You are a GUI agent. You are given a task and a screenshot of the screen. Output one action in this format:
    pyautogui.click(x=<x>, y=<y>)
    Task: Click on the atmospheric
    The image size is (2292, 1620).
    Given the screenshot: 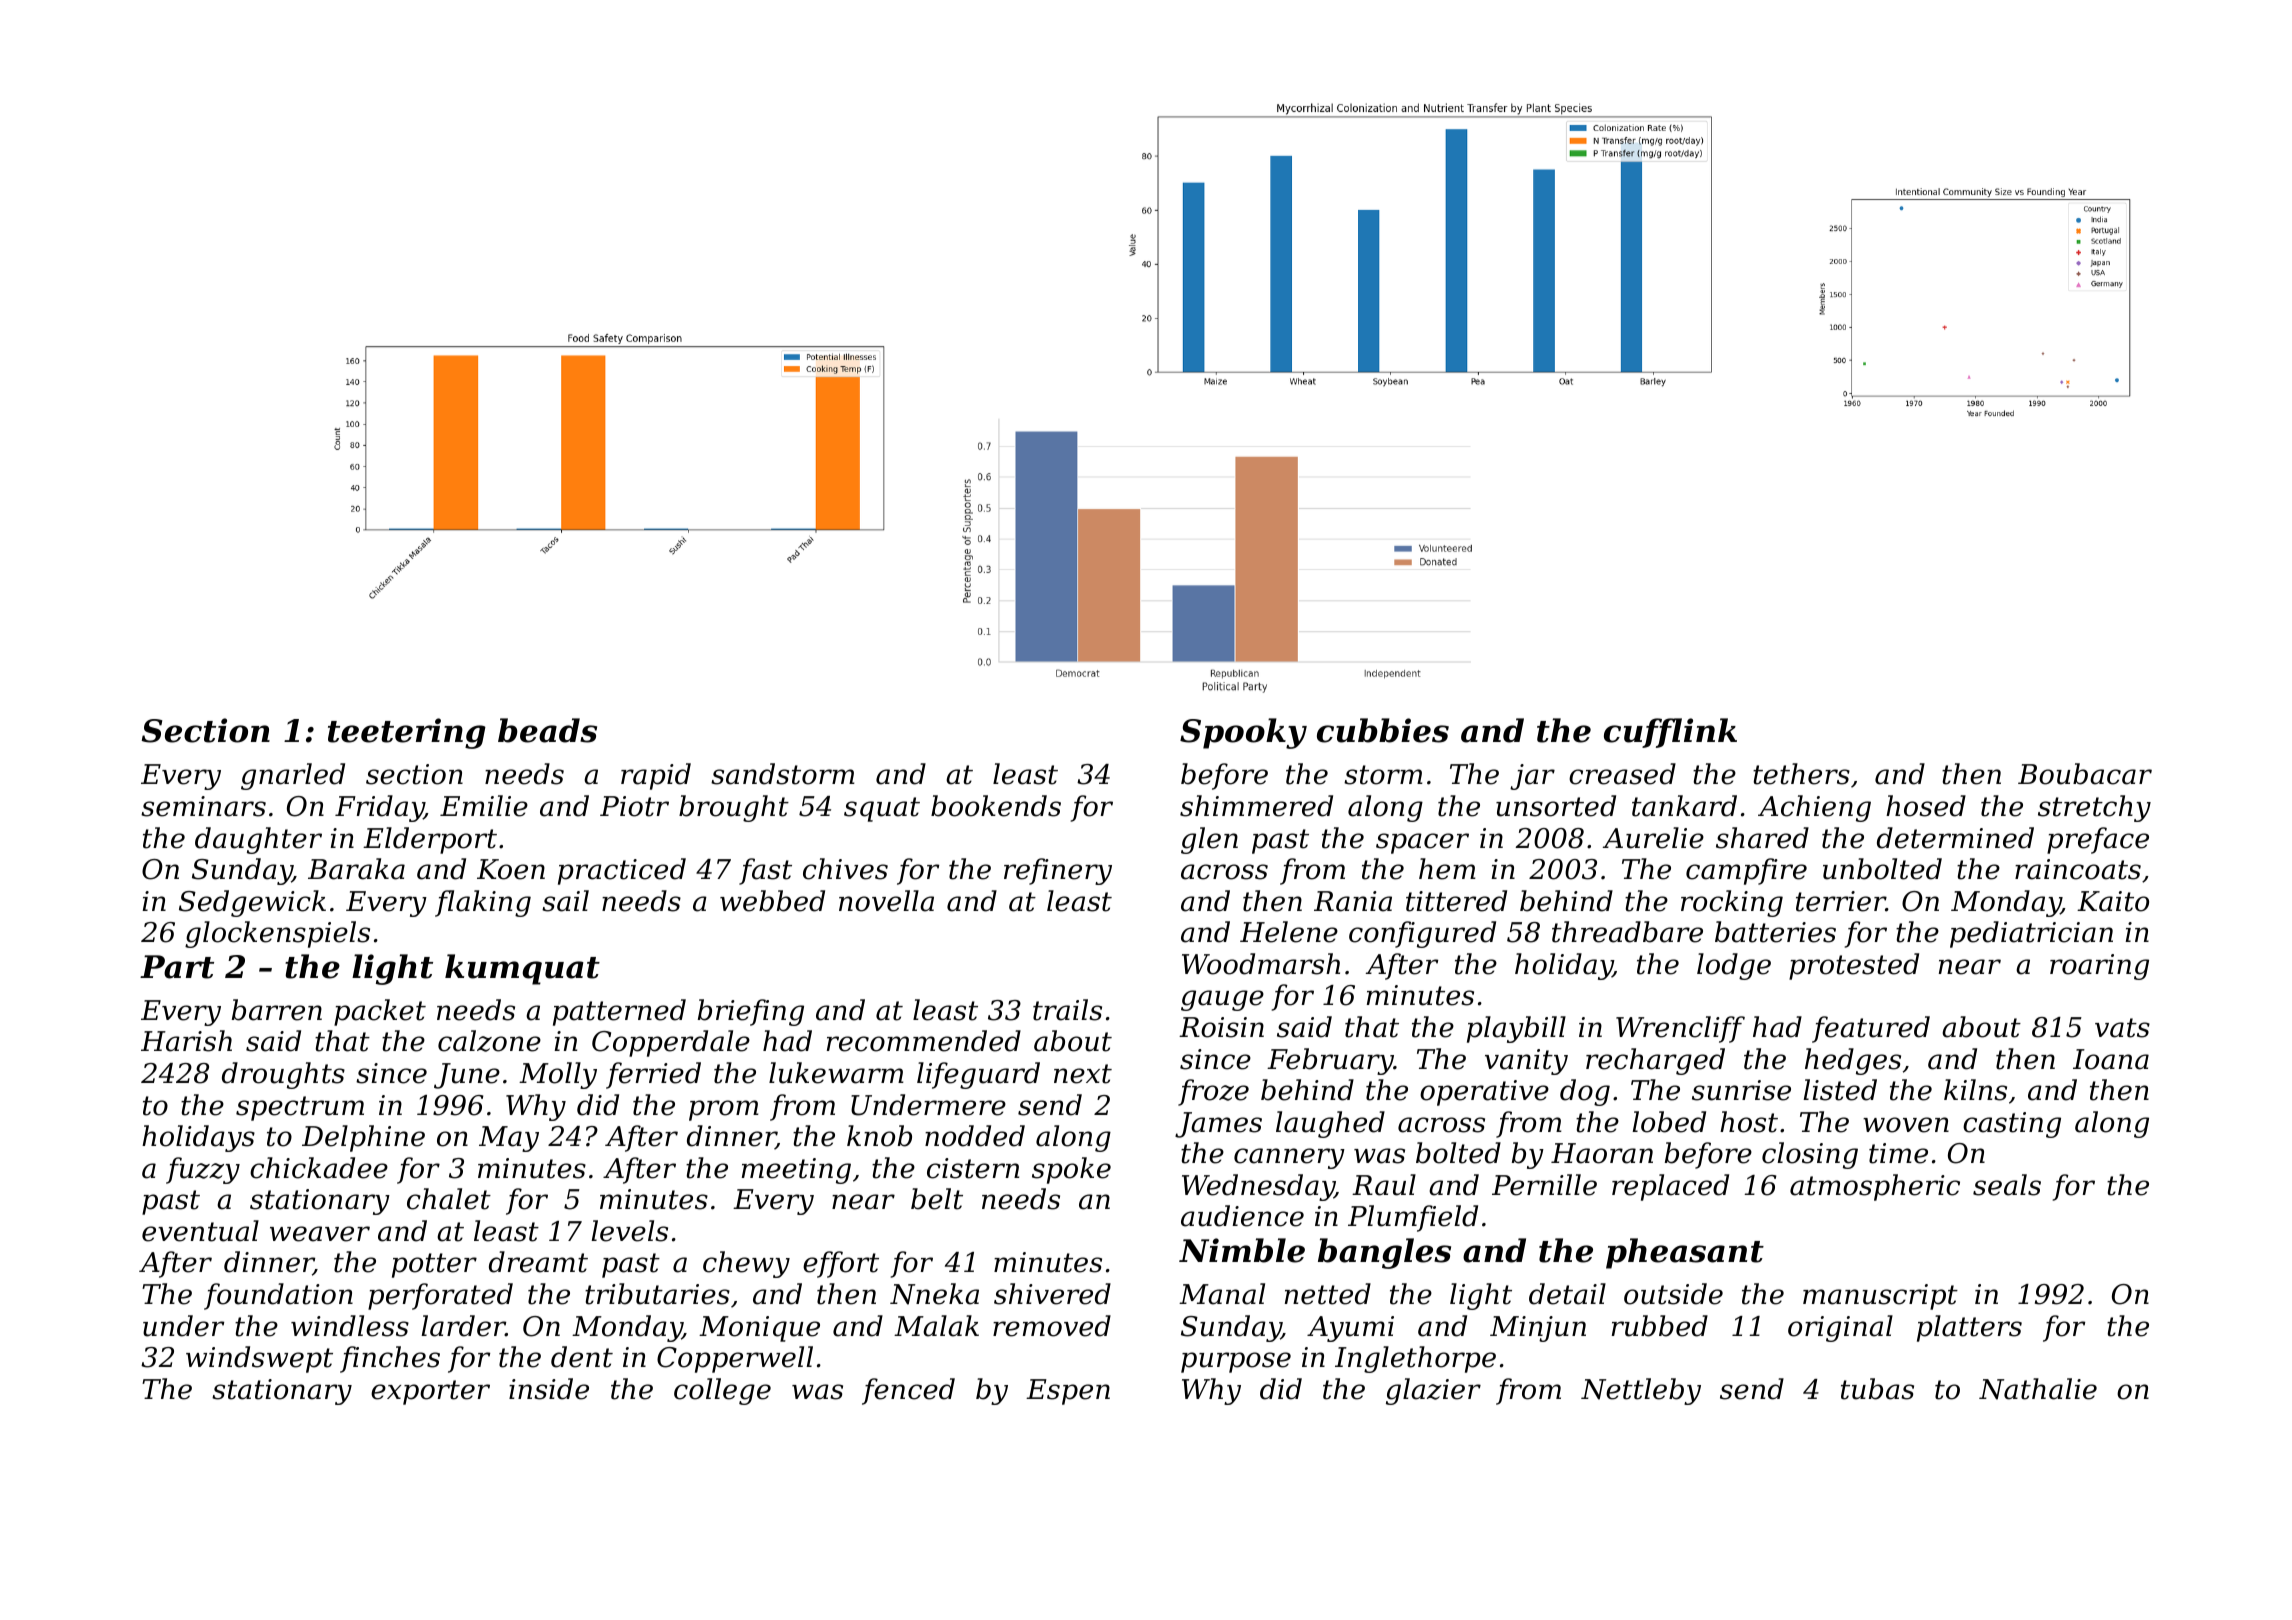 What is the action you would take?
    pyautogui.click(x=1875, y=1187)
